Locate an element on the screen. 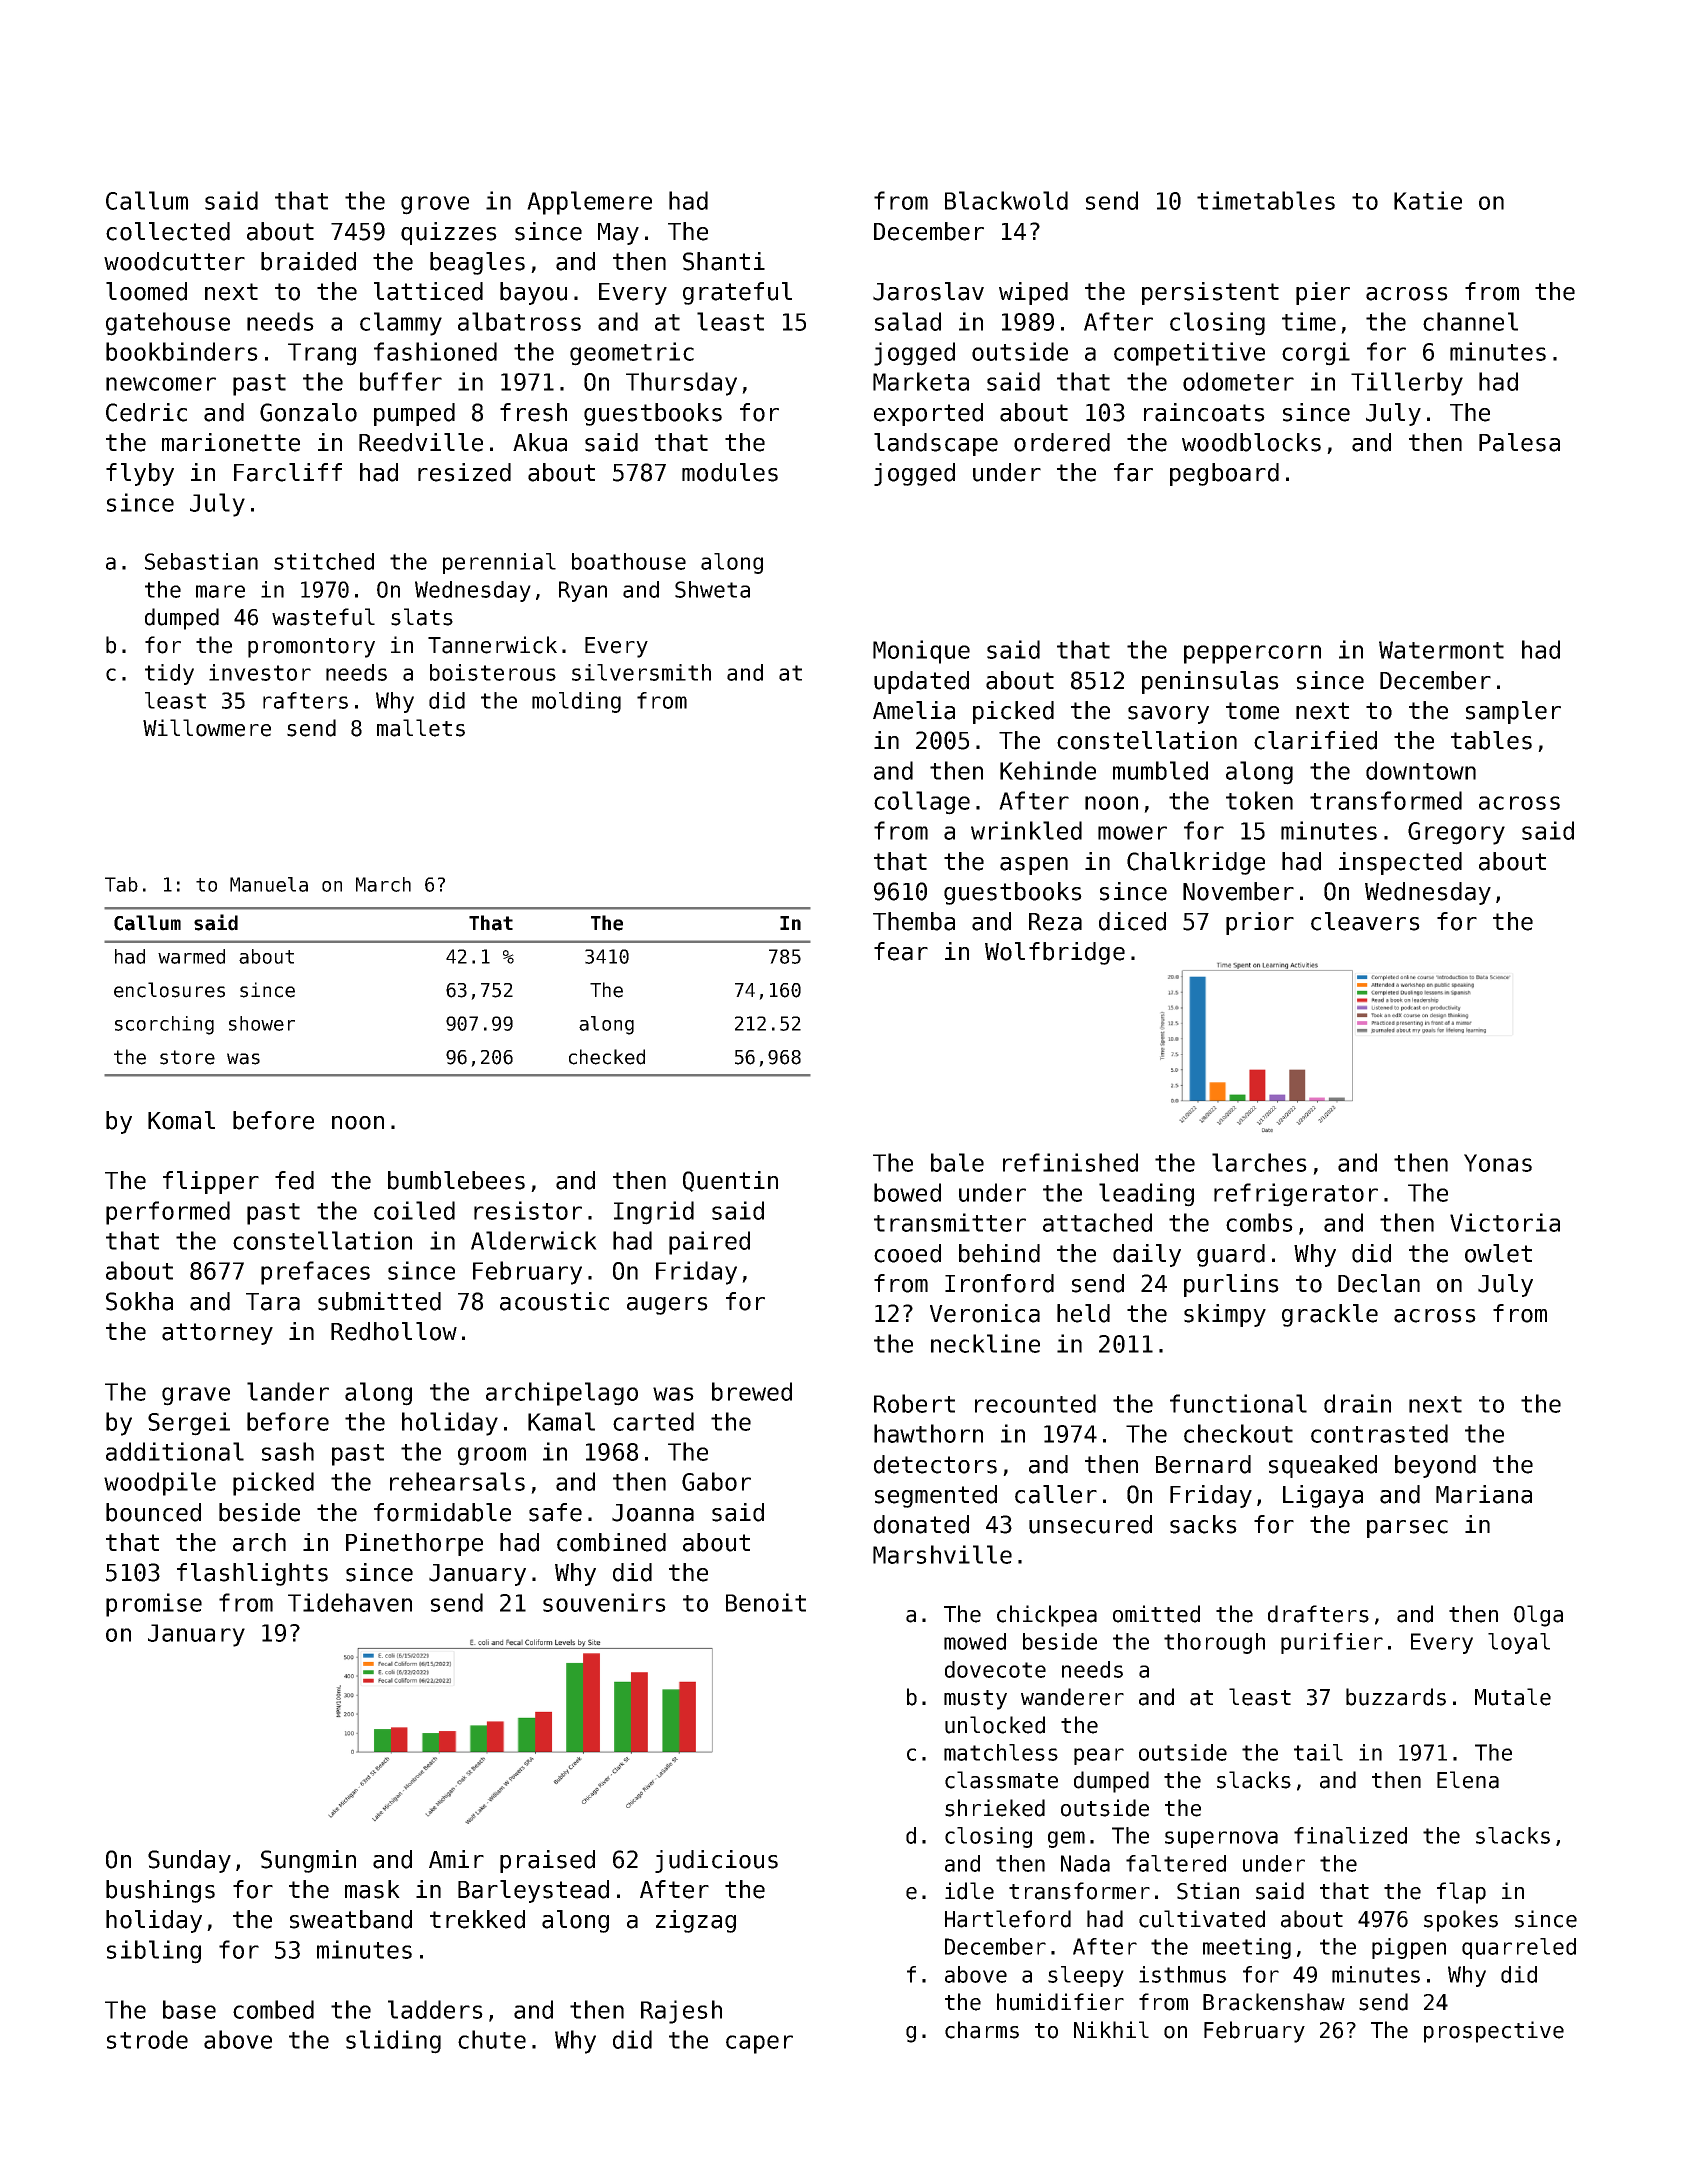  prior is located at coordinates (1260, 923).
